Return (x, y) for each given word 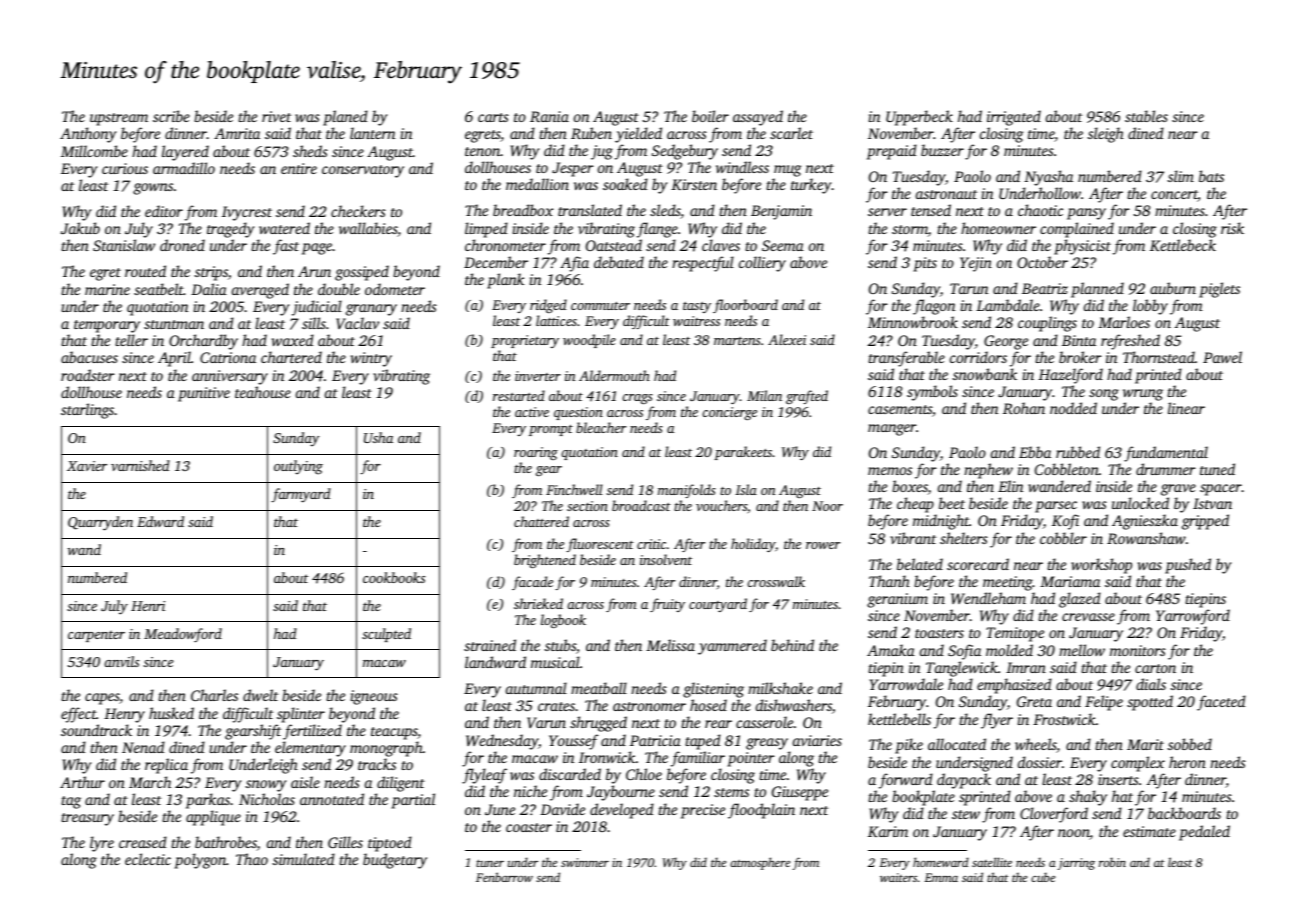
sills (314, 323)
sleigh (1106, 135)
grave (1178, 490)
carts (493, 117)
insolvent (666, 559)
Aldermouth (614, 375)
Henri (148, 606)
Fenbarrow (504, 877)
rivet (276, 116)
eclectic (148, 859)
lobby (1150, 307)
